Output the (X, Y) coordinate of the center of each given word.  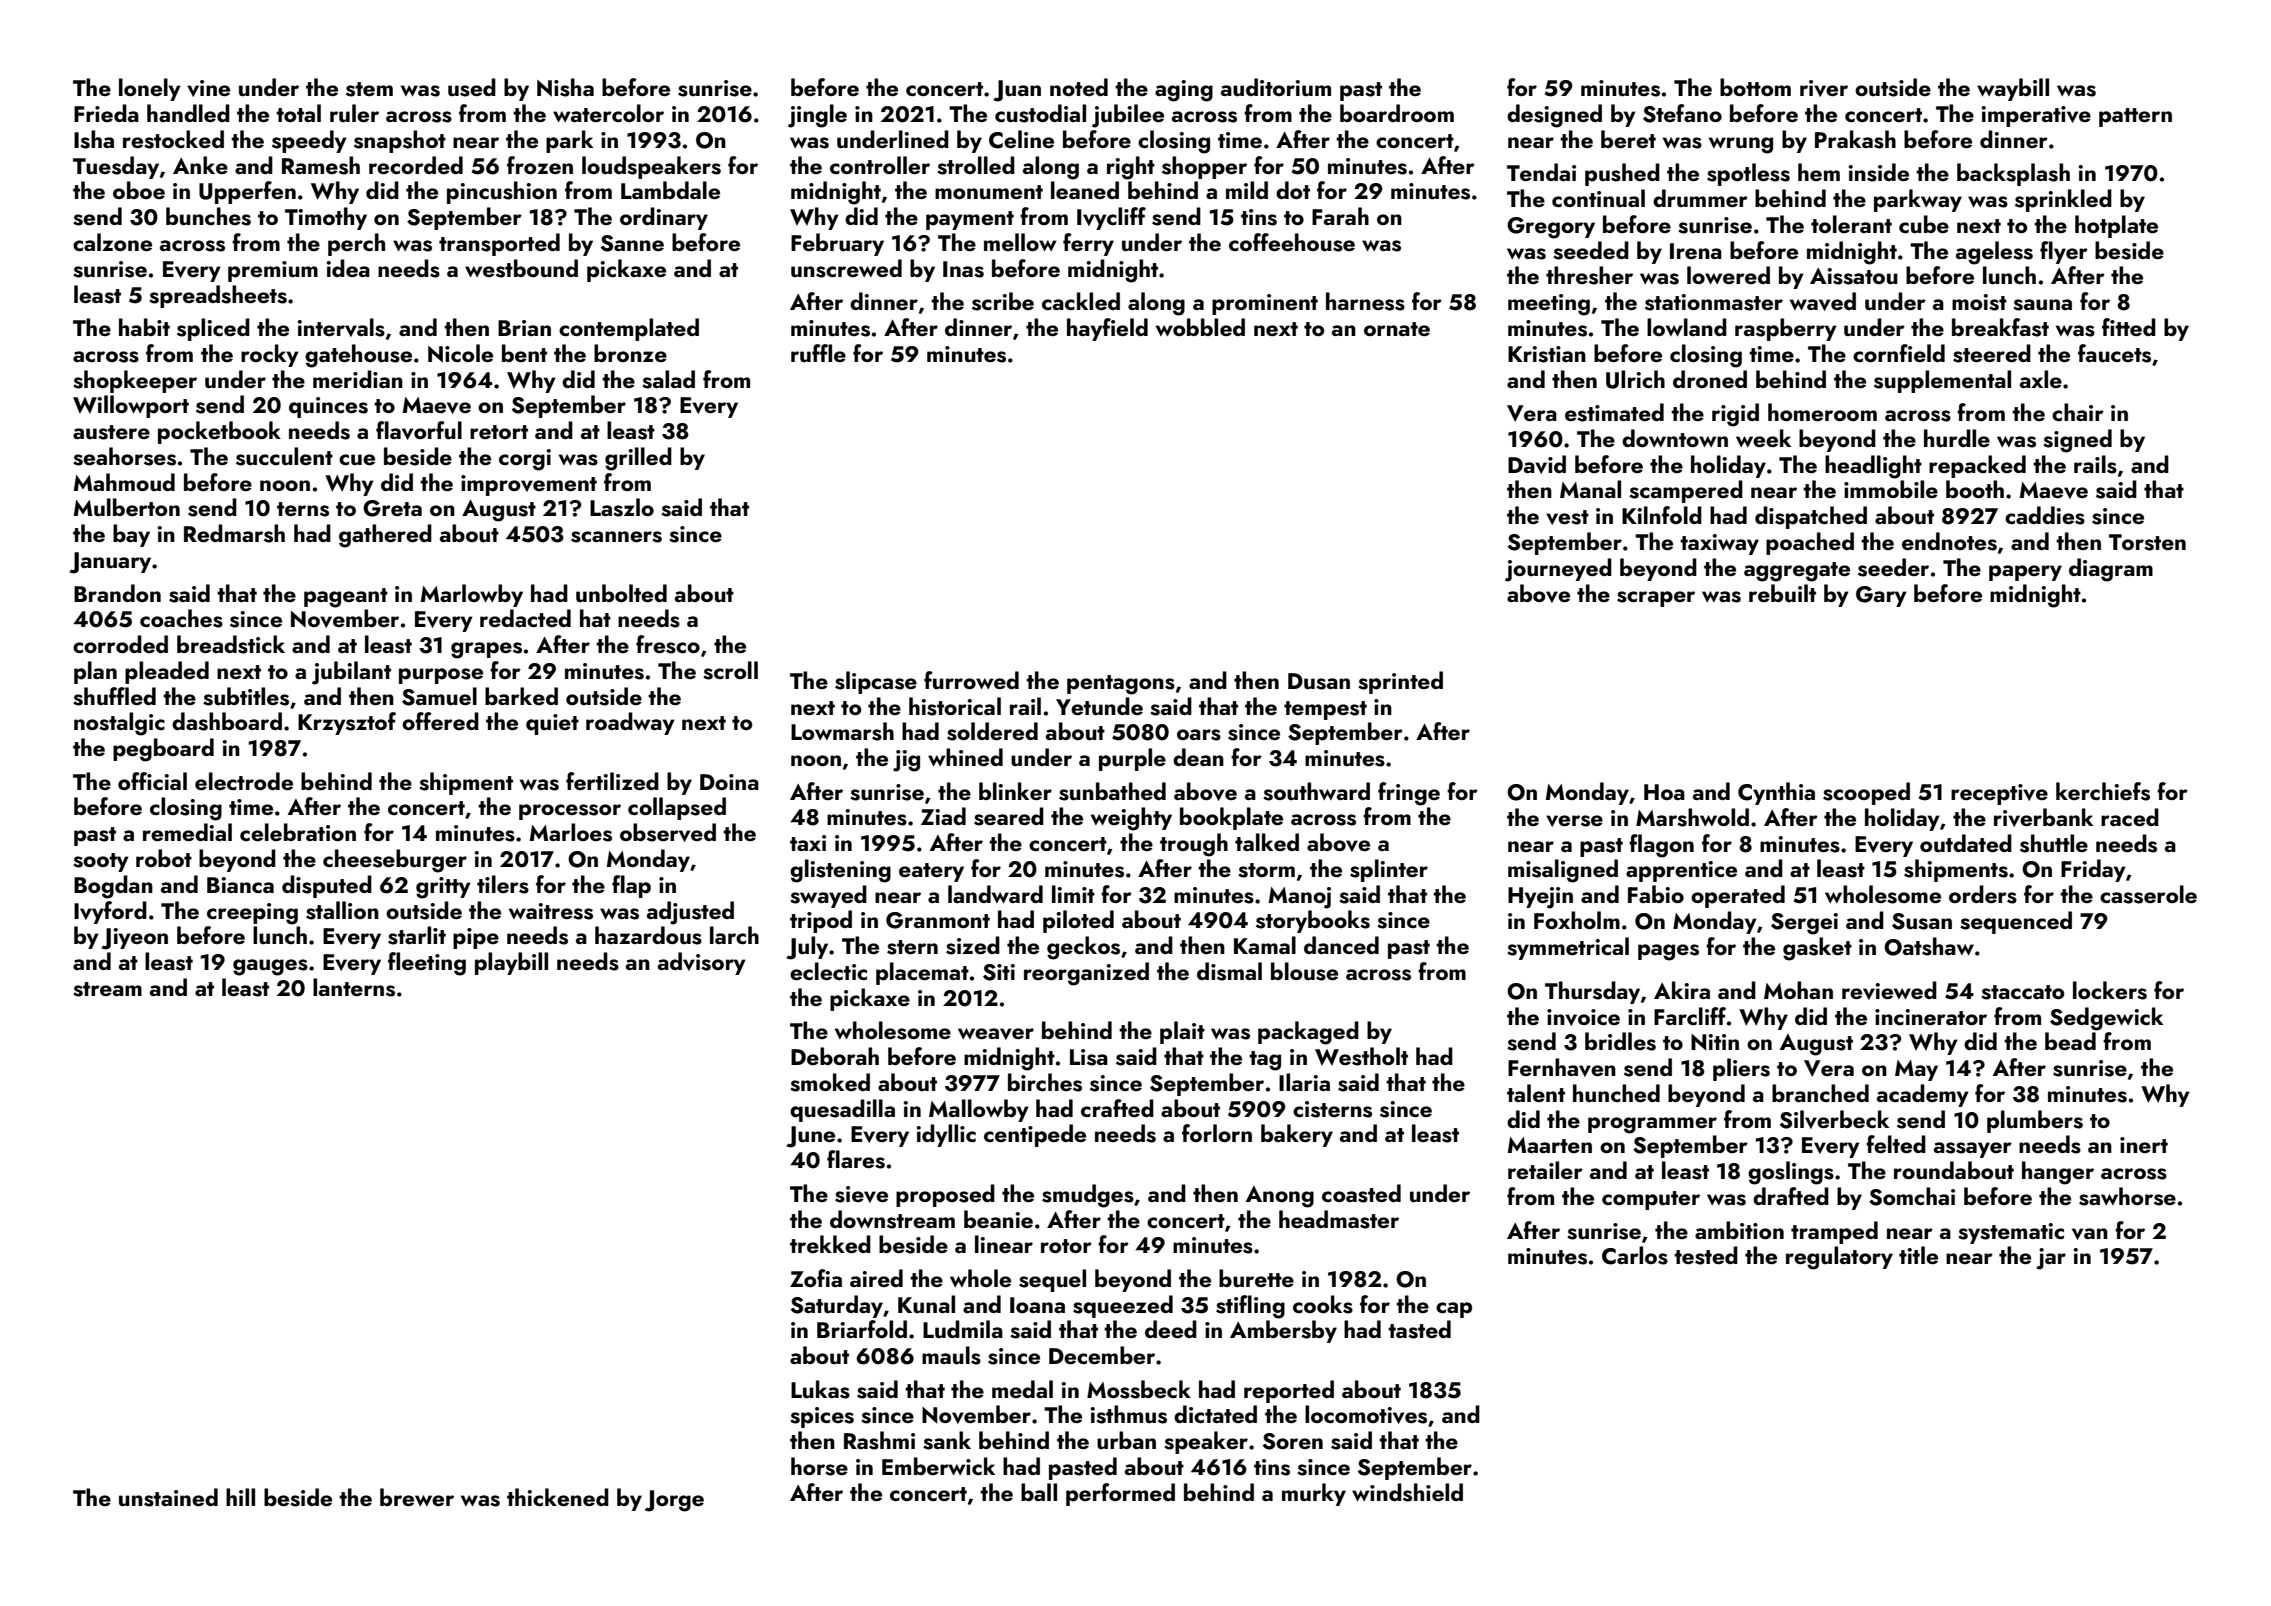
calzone (112, 242)
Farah (1340, 216)
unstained (168, 1497)
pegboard (163, 750)
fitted (2129, 327)
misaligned (1563, 871)
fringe (1409, 794)
